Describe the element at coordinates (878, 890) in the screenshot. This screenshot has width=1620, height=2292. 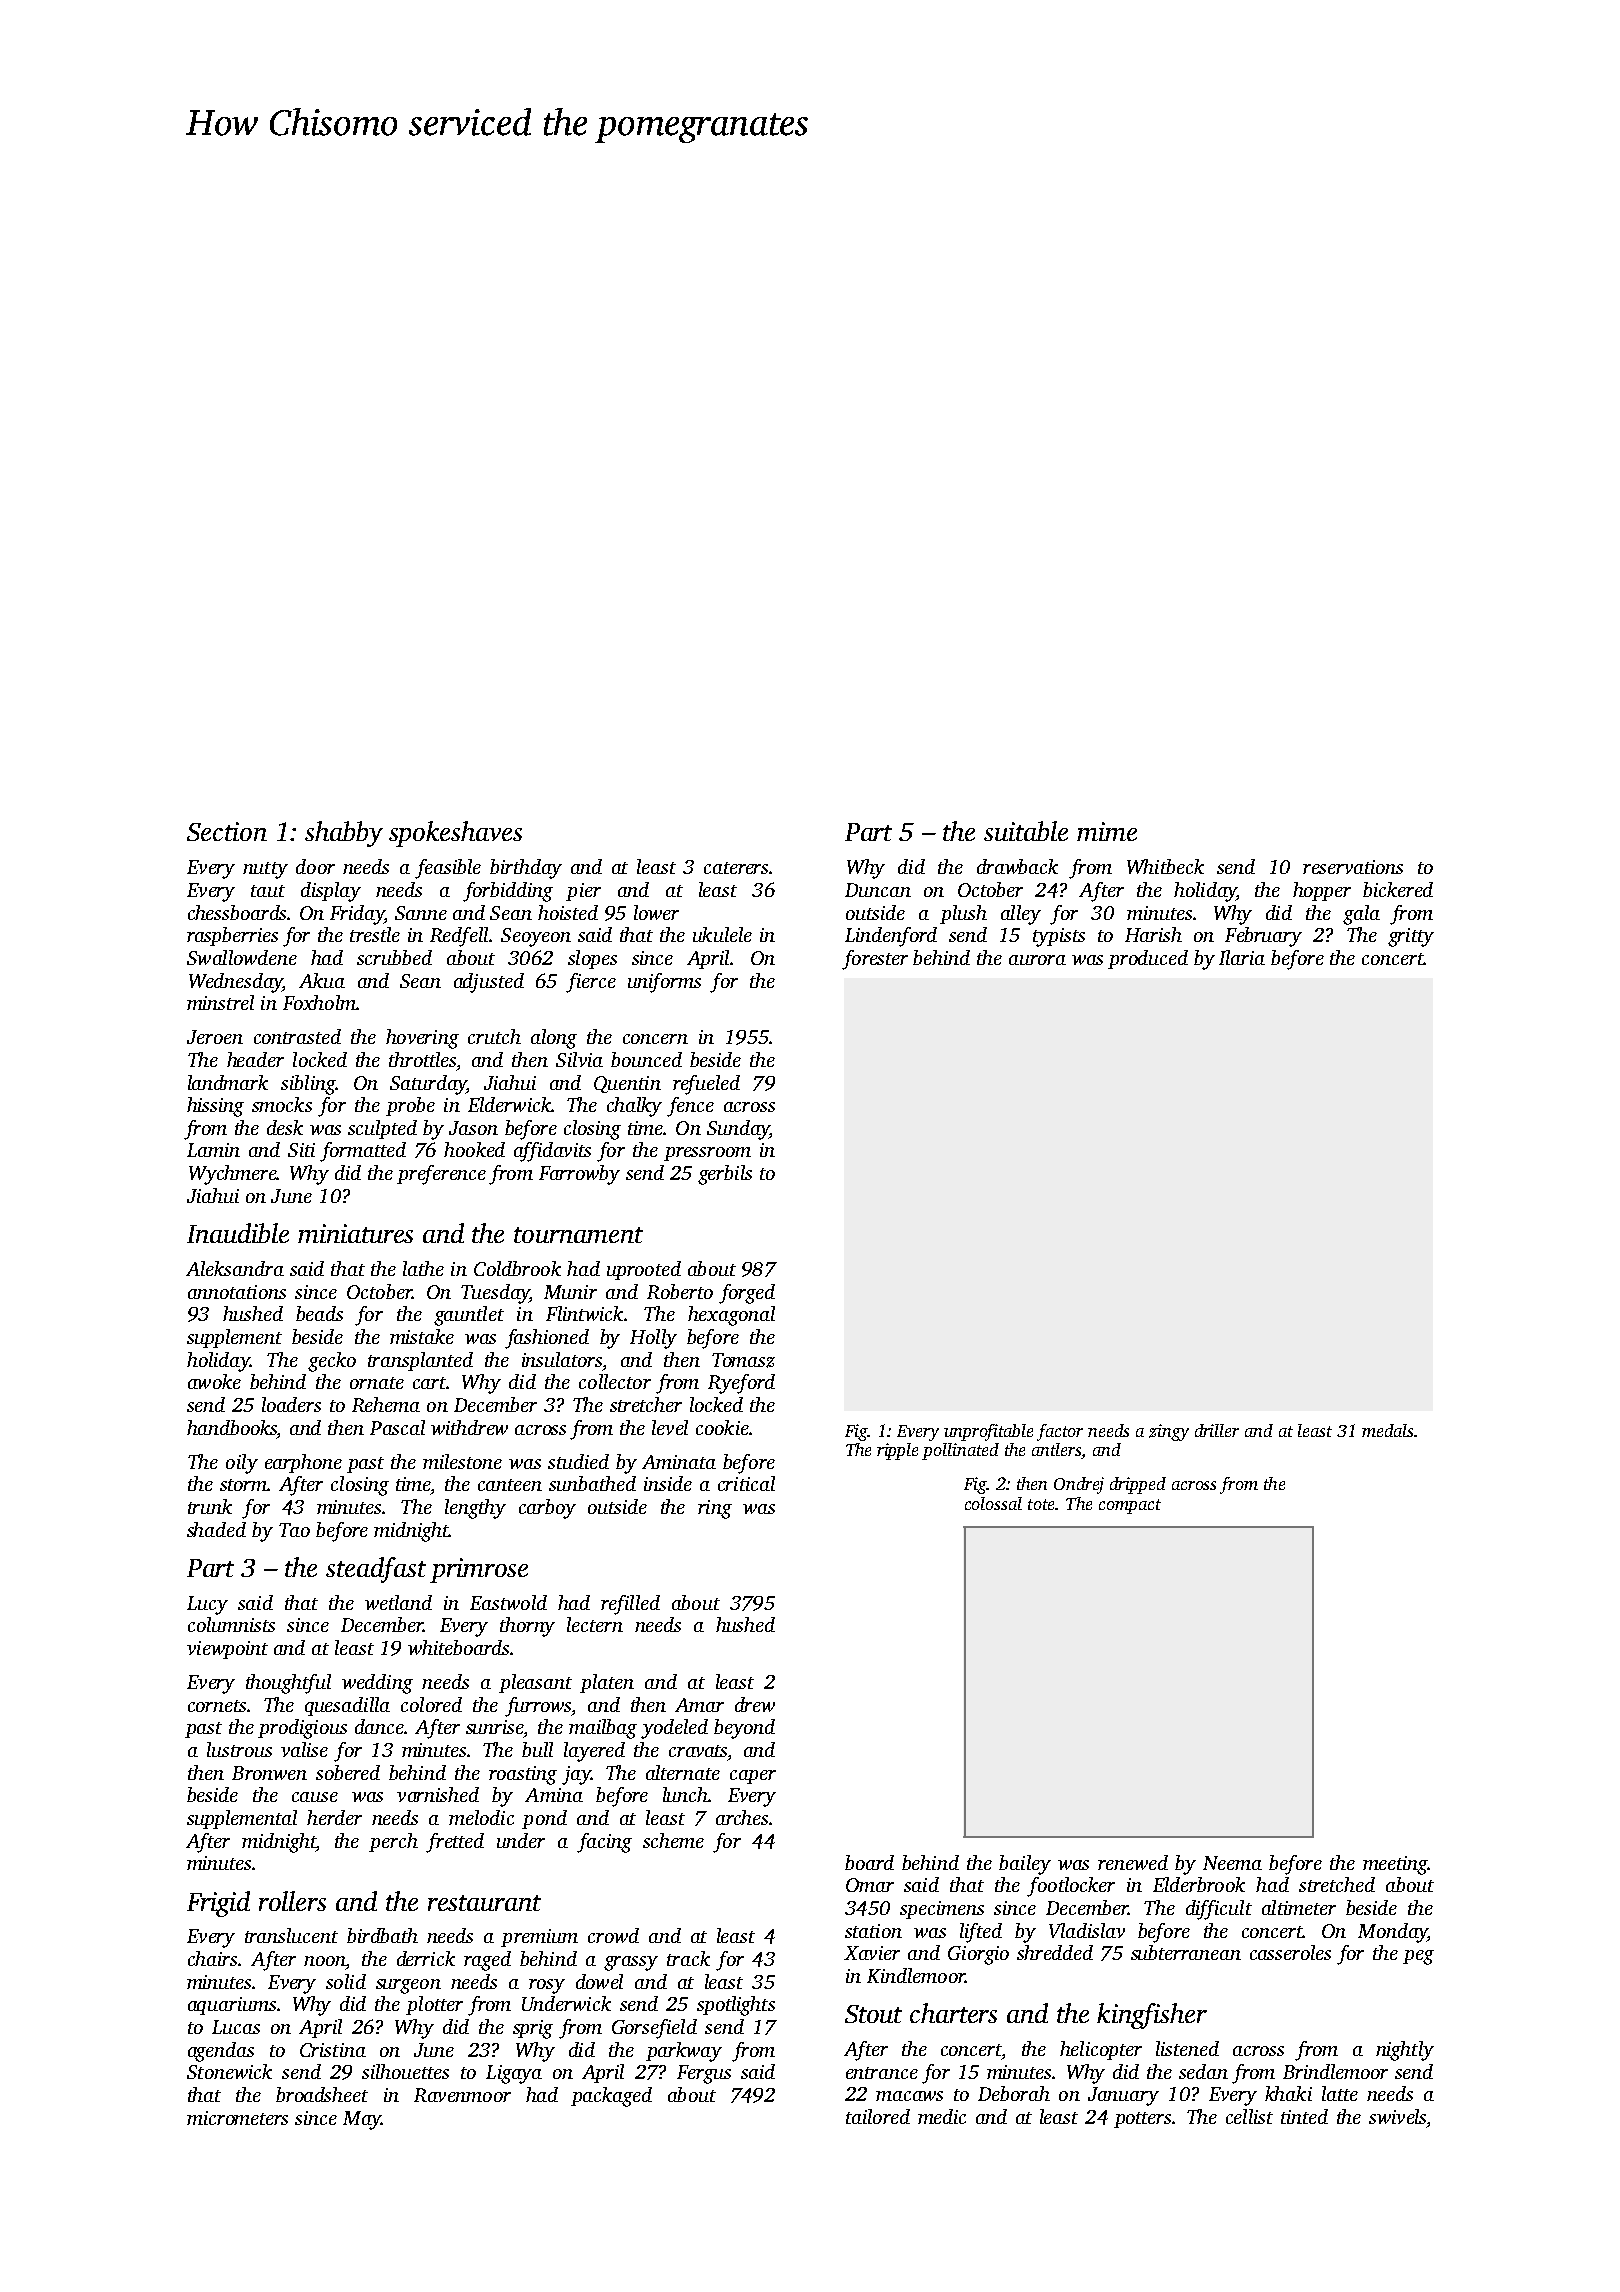
I see `Duncan` at that location.
